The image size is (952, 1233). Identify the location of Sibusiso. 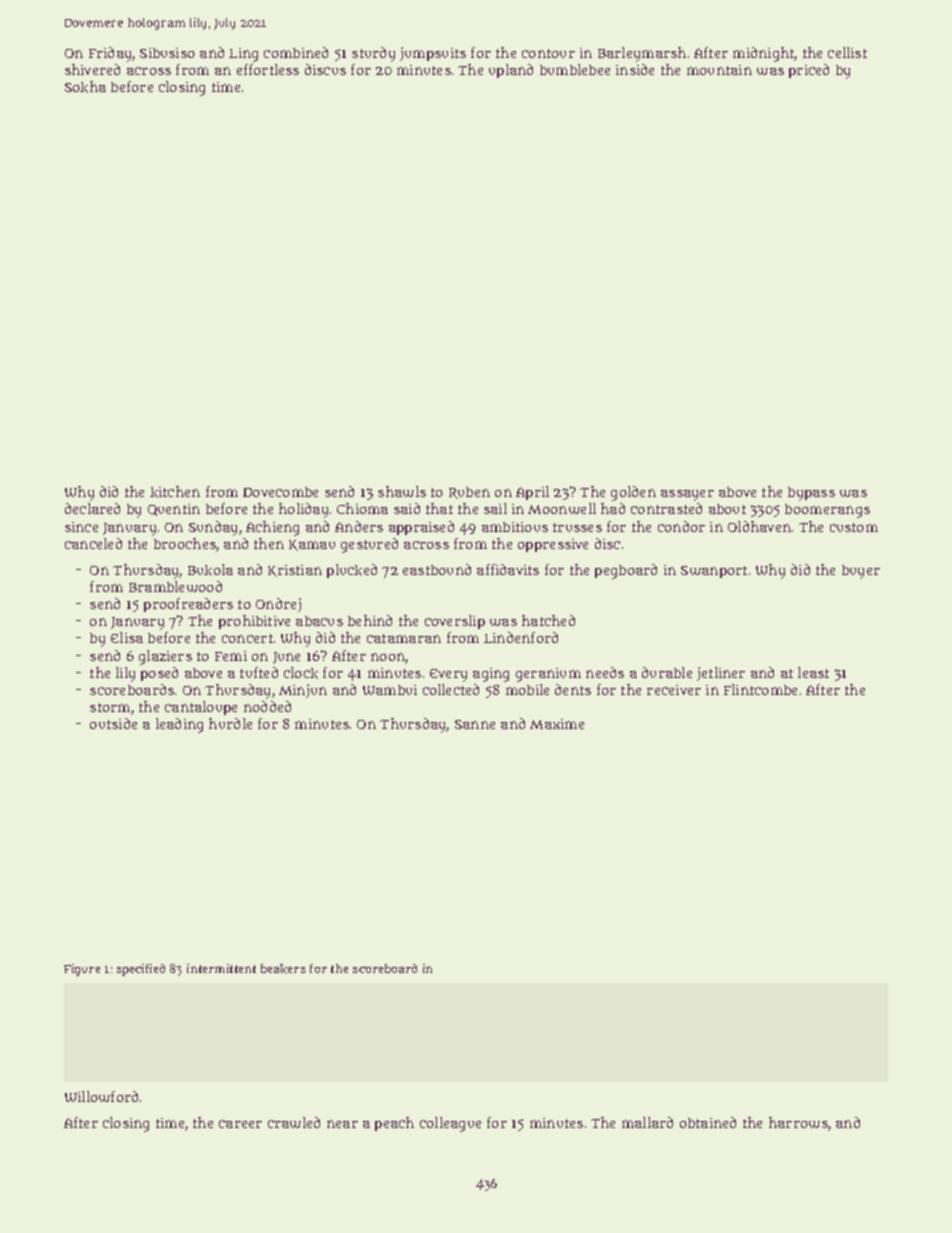
(167, 53).
